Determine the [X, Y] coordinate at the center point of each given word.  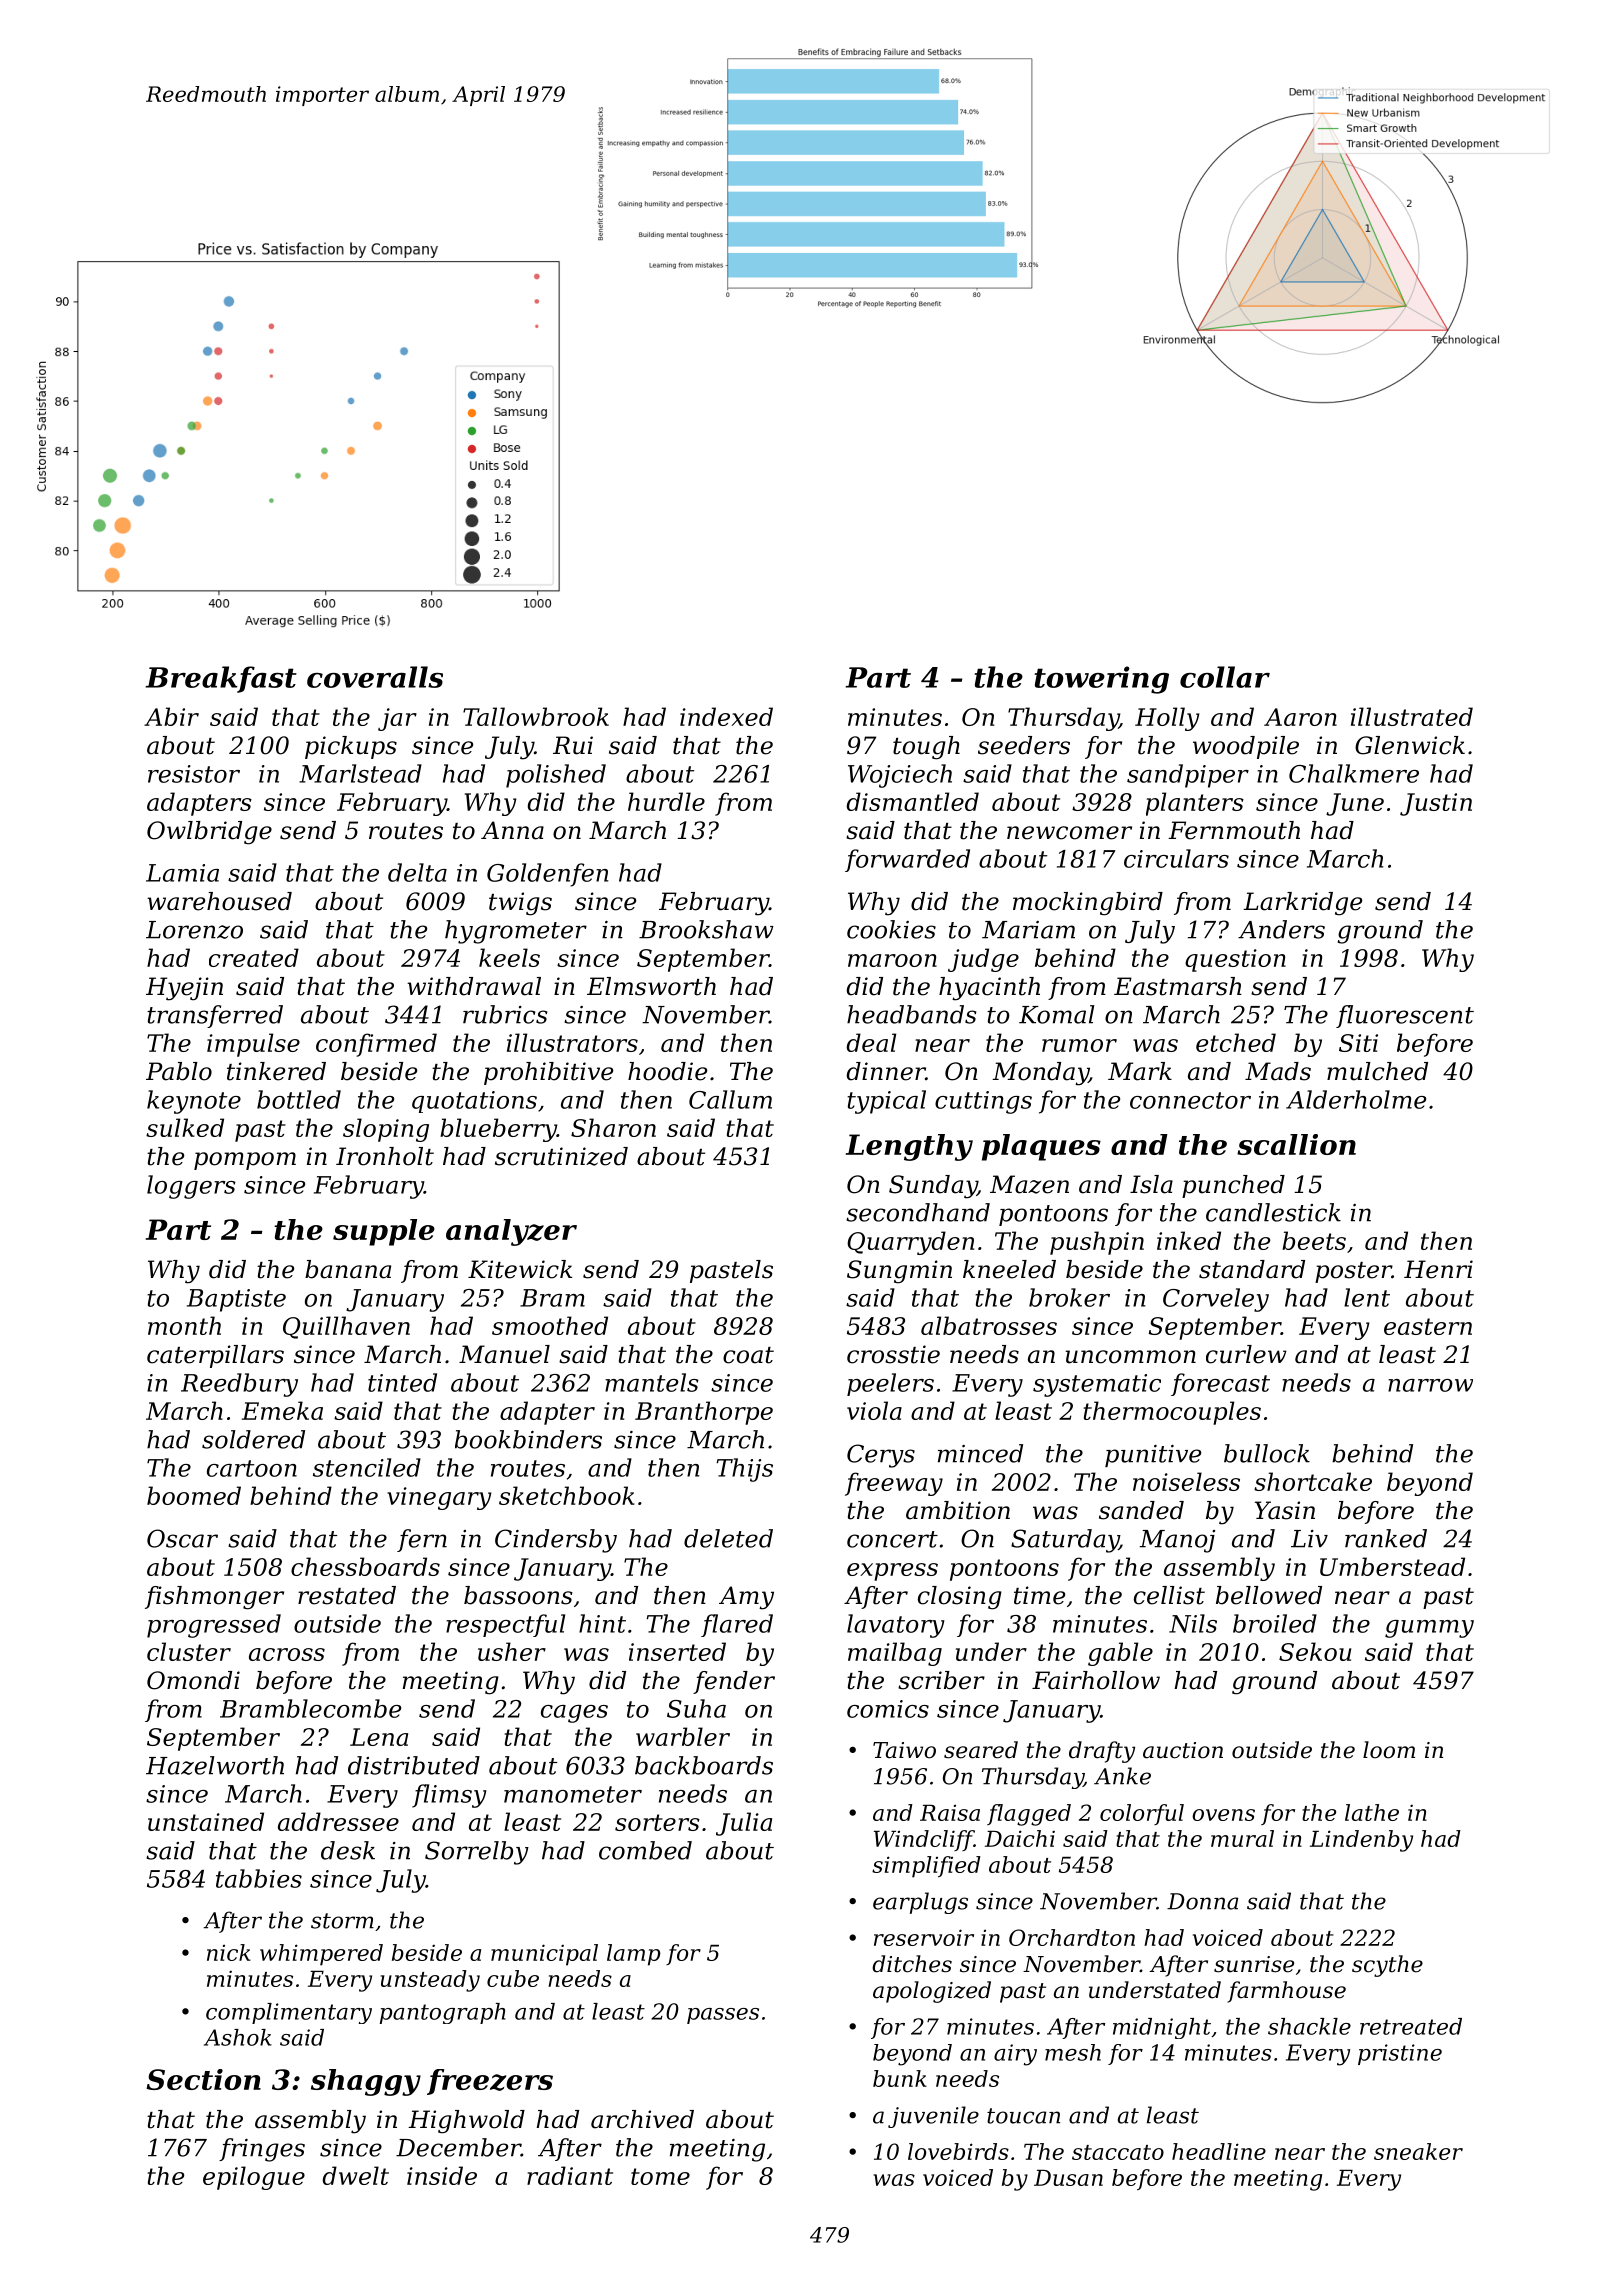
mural [1242, 1838]
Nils [1193, 1623]
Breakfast [221, 679]
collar [1225, 677]
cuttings [983, 1102]
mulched [1377, 1071]
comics [888, 1709]
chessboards [365, 1566]
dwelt [355, 2175]
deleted [728, 1538]
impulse [253, 1045]
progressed [214, 1626]
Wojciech [900, 776]
